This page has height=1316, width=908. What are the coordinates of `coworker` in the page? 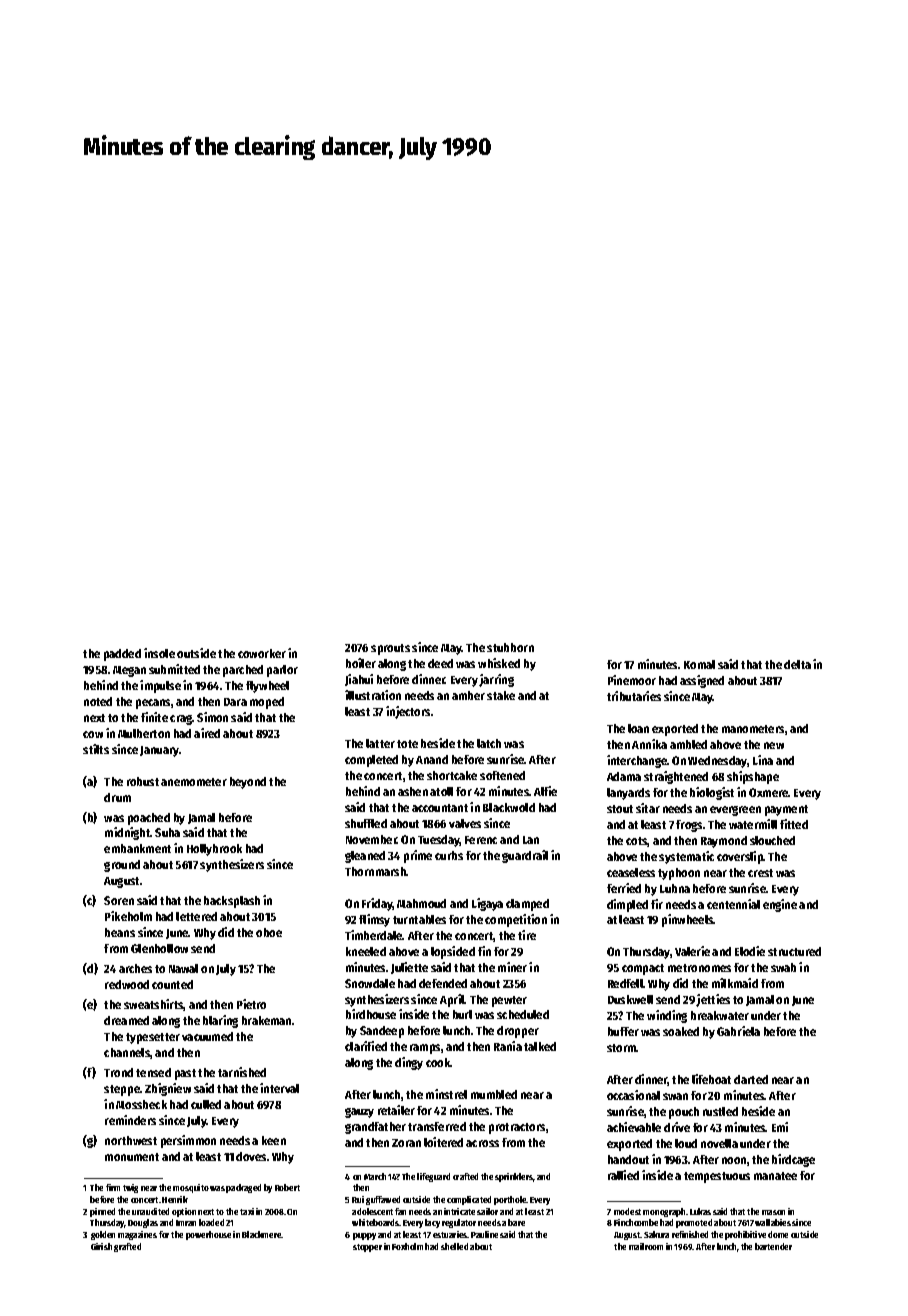 It's located at (262, 653).
